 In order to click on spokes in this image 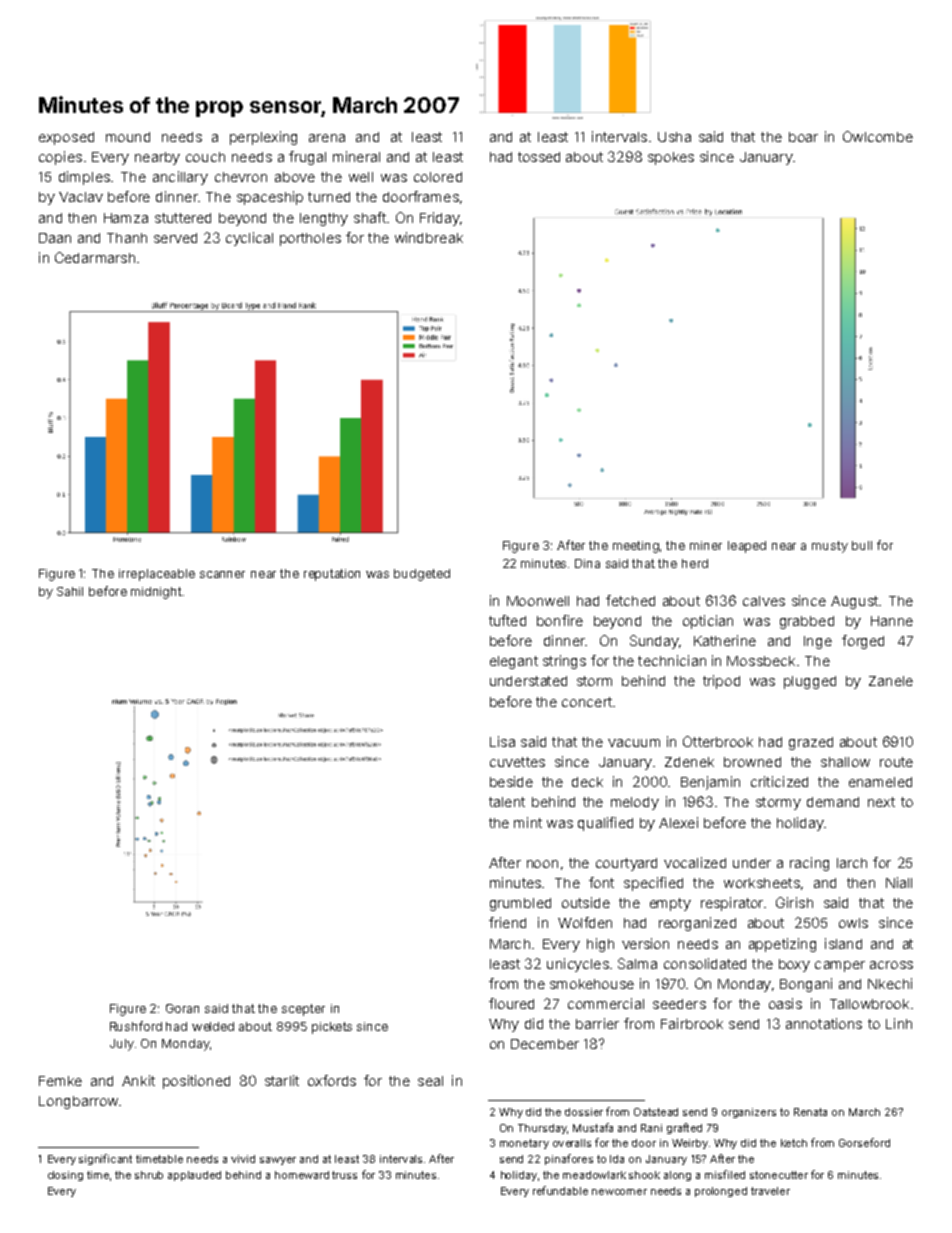, I will do `click(671, 158)`.
